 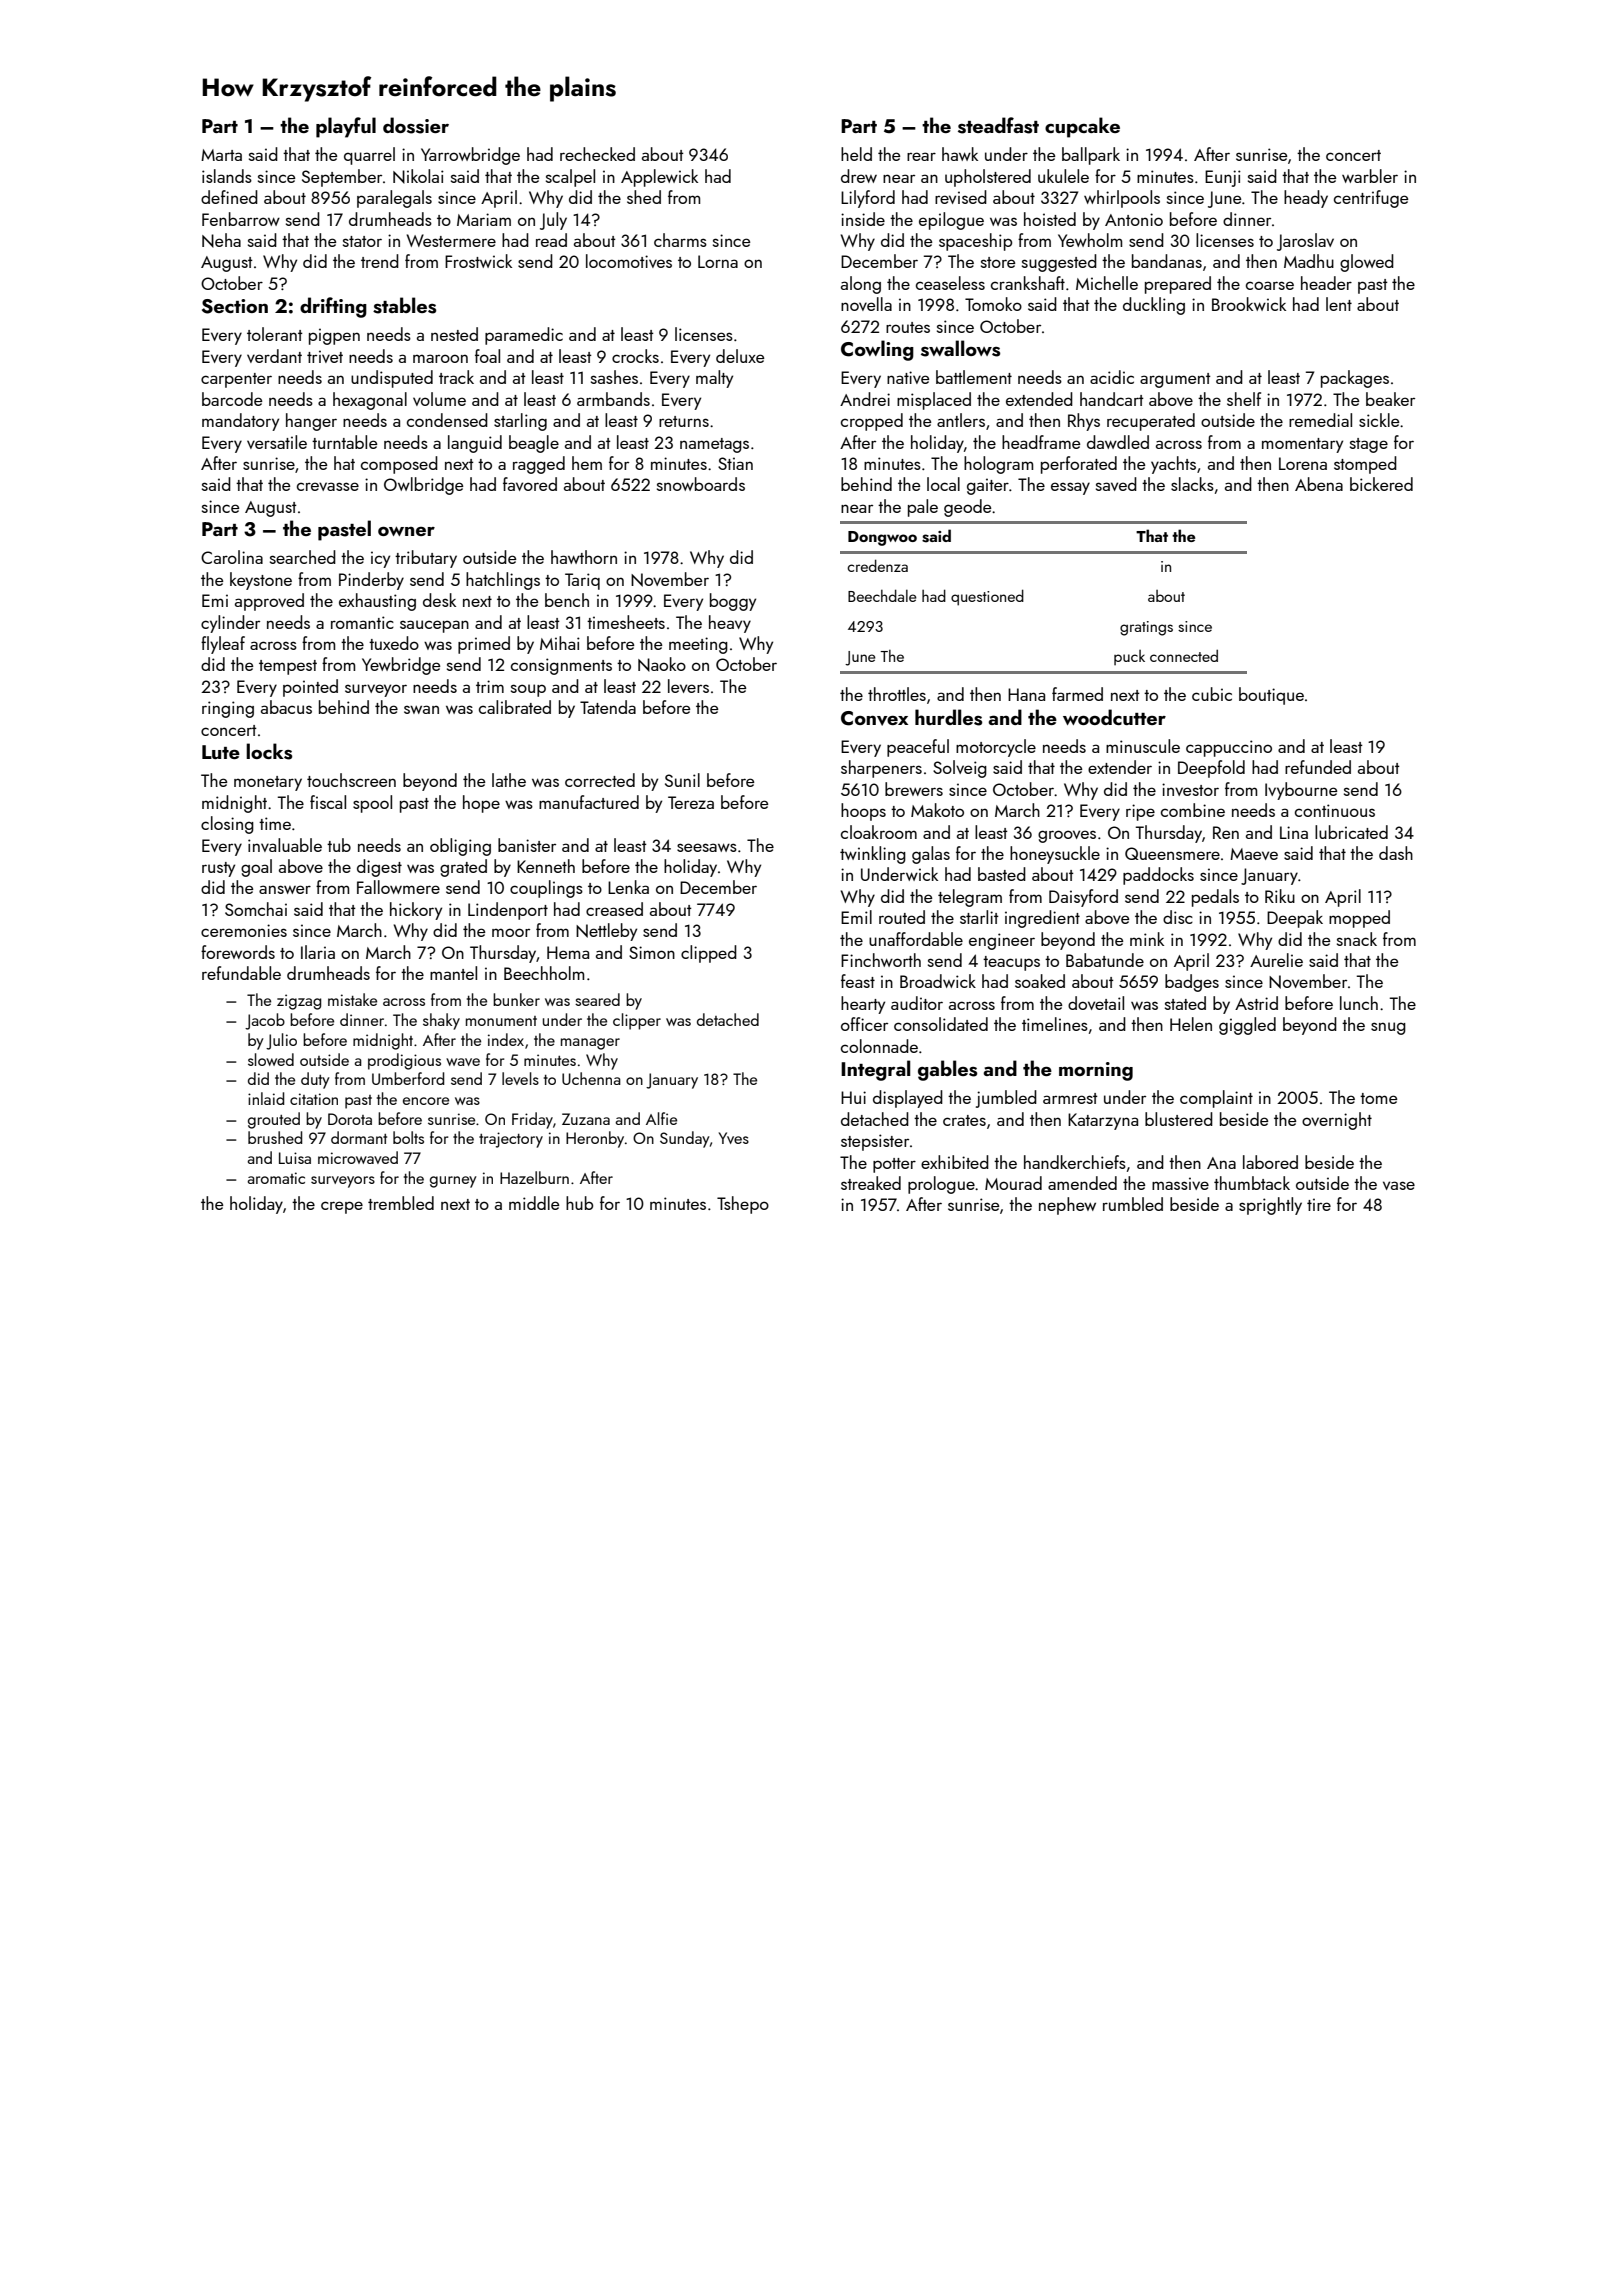 What do you see at coordinates (408, 1137) in the document?
I see `bolts` at bounding box center [408, 1137].
